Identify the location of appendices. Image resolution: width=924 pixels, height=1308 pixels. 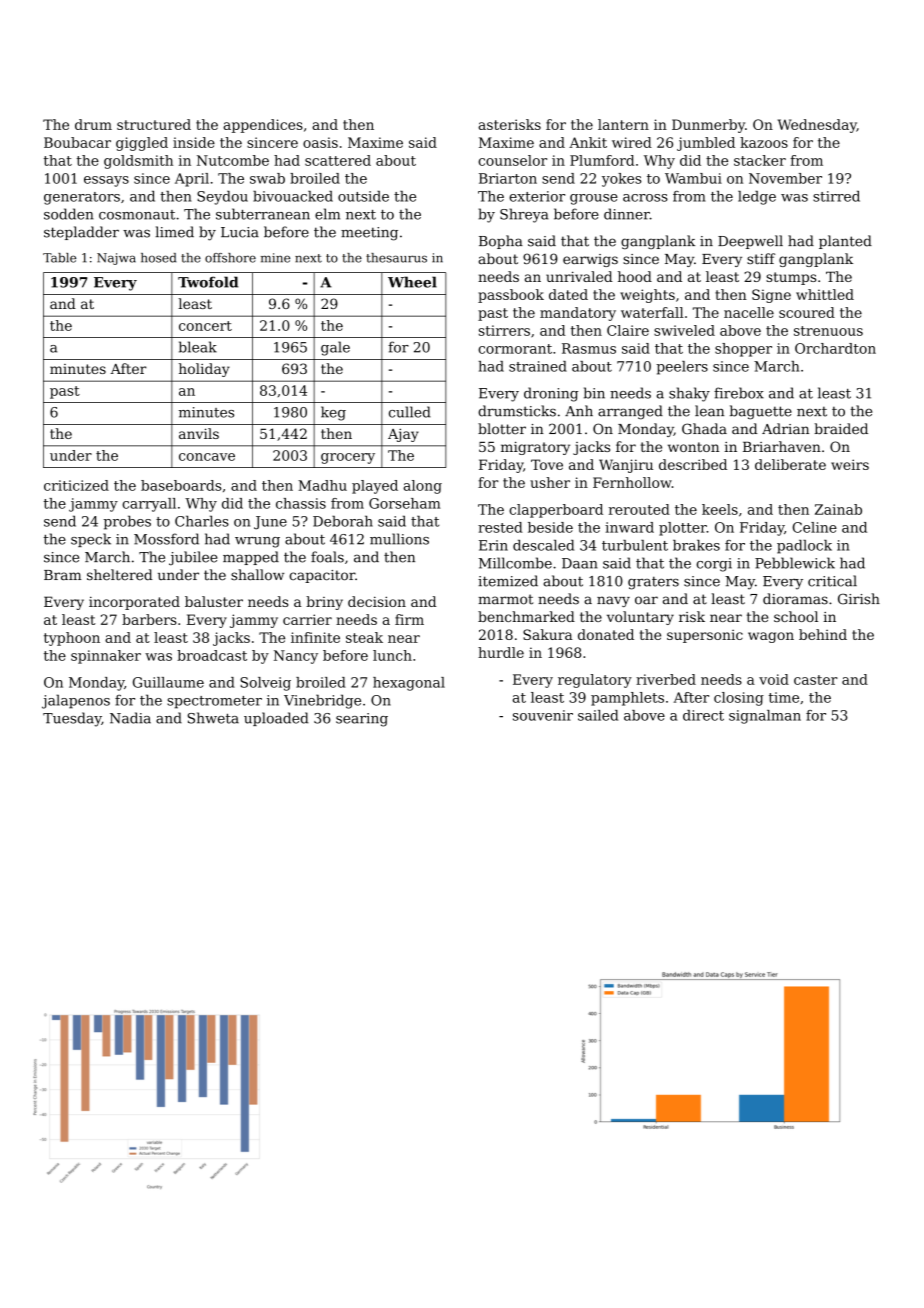
(263, 126).
